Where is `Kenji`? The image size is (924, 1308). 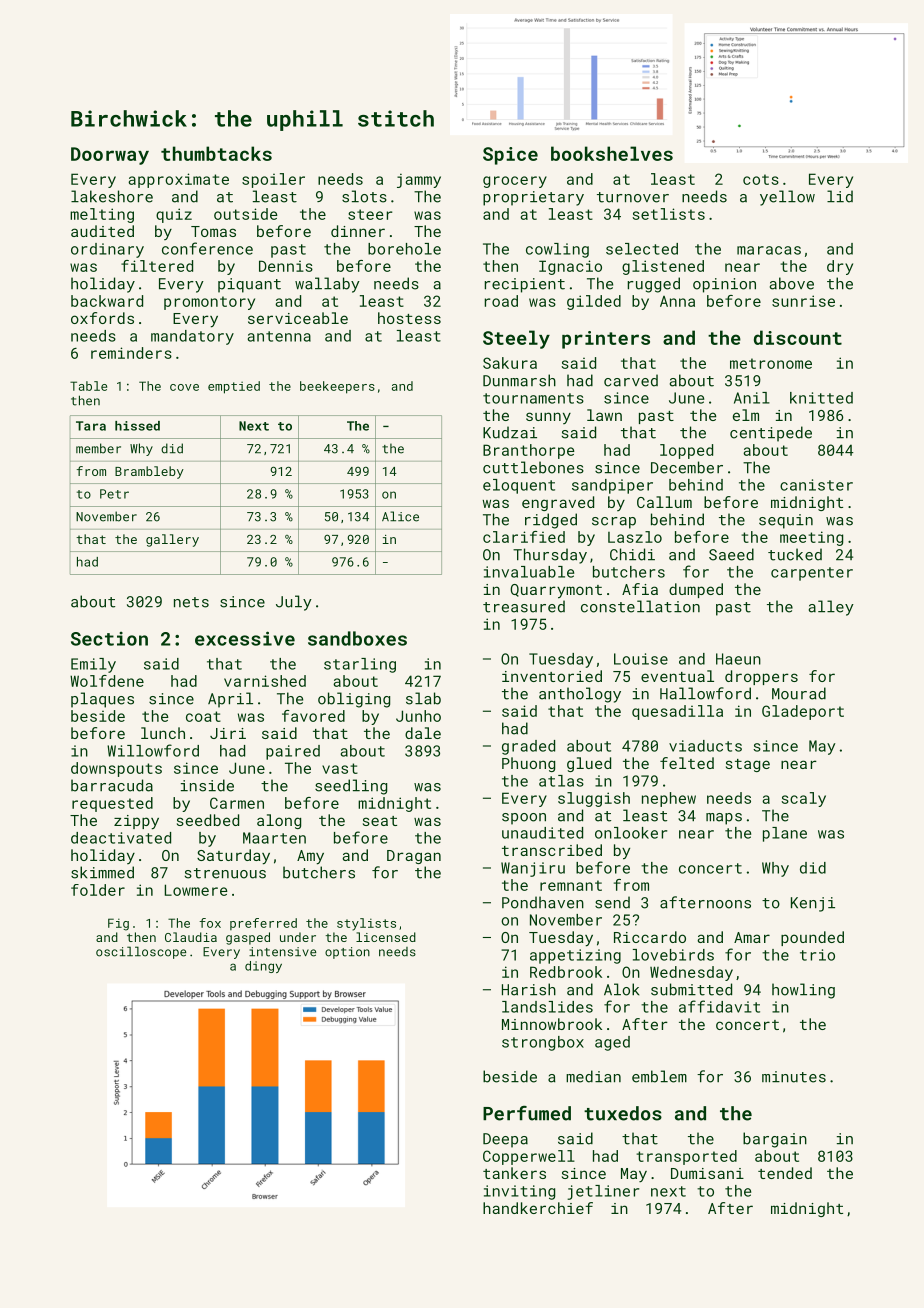 Kenji is located at coordinates (813, 904).
